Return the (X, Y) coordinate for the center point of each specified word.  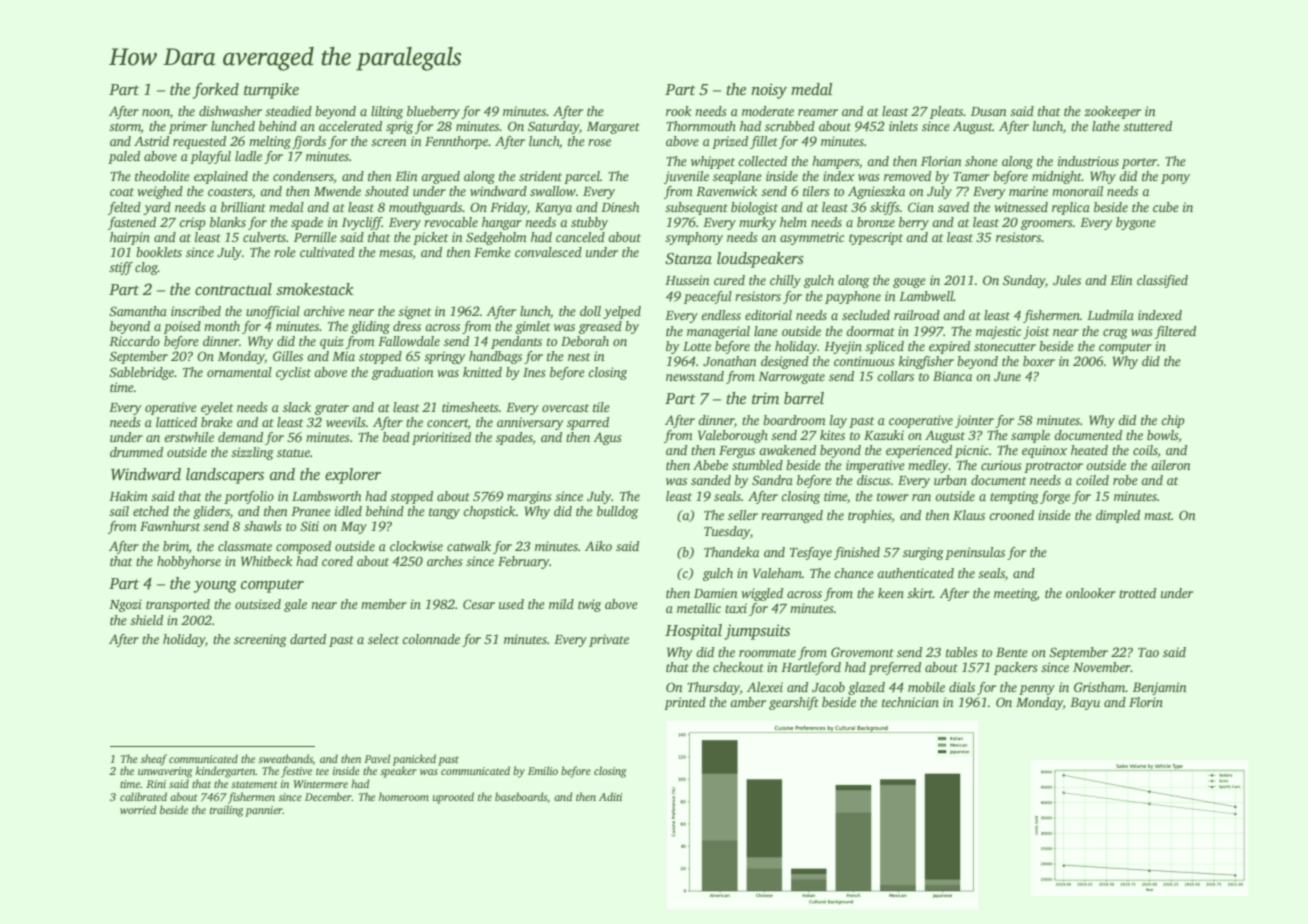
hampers (835, 162)
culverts (264, 237)
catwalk (469, 546)
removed (907, 176)
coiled (1092, 480)
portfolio (249, 497)
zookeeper (1112, 112)
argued (440, 177)
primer (188, 127)
